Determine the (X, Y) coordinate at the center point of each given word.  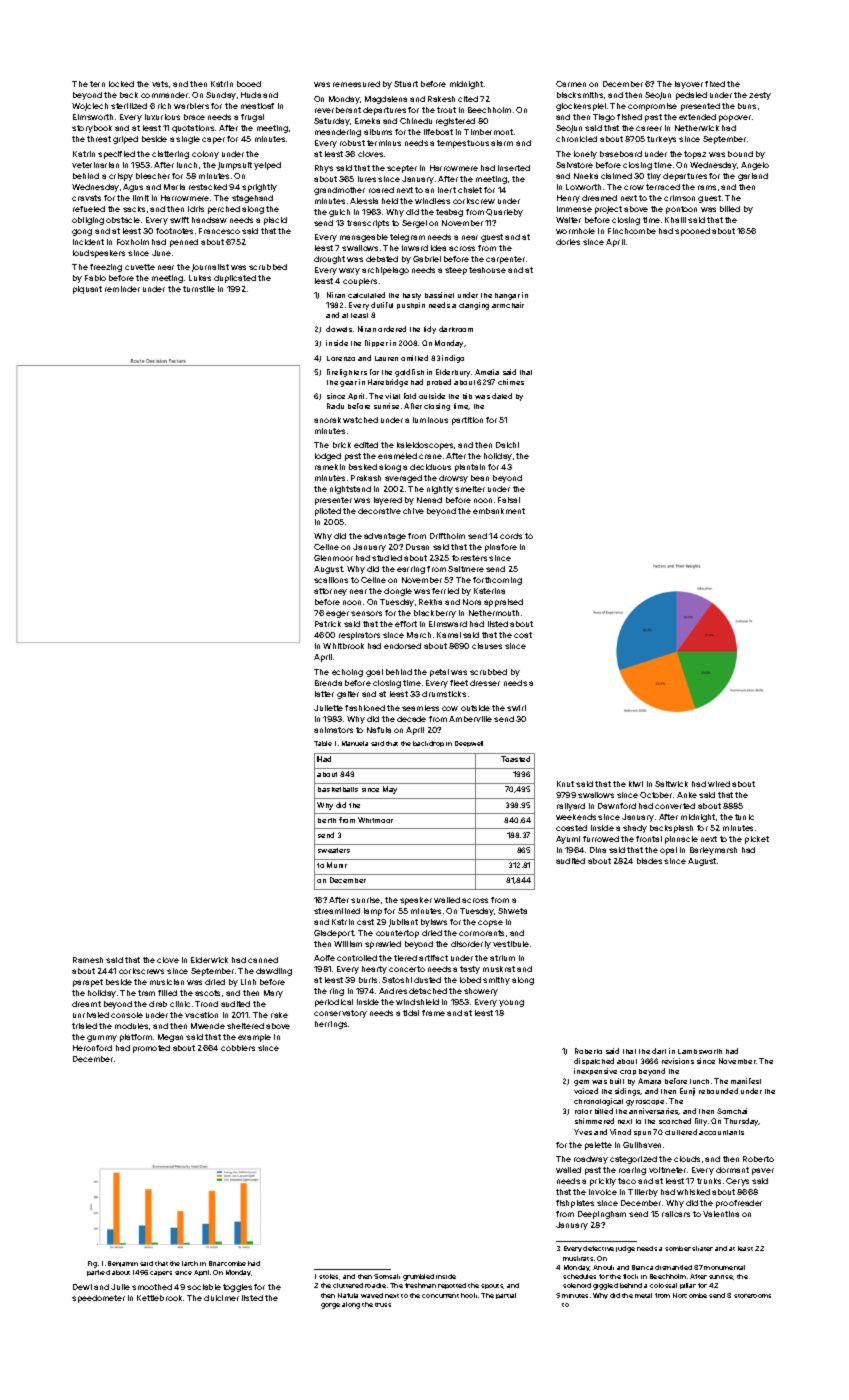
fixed (715, 84)
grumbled (418, 1277)
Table (323, 743)
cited (468, 99)
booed (249, 84)
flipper (376, 343)
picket (757, 840)
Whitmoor (375, 820)
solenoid (577, 1285)
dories (568, 242)
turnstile (199, 289)
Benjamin (123, 1264)
